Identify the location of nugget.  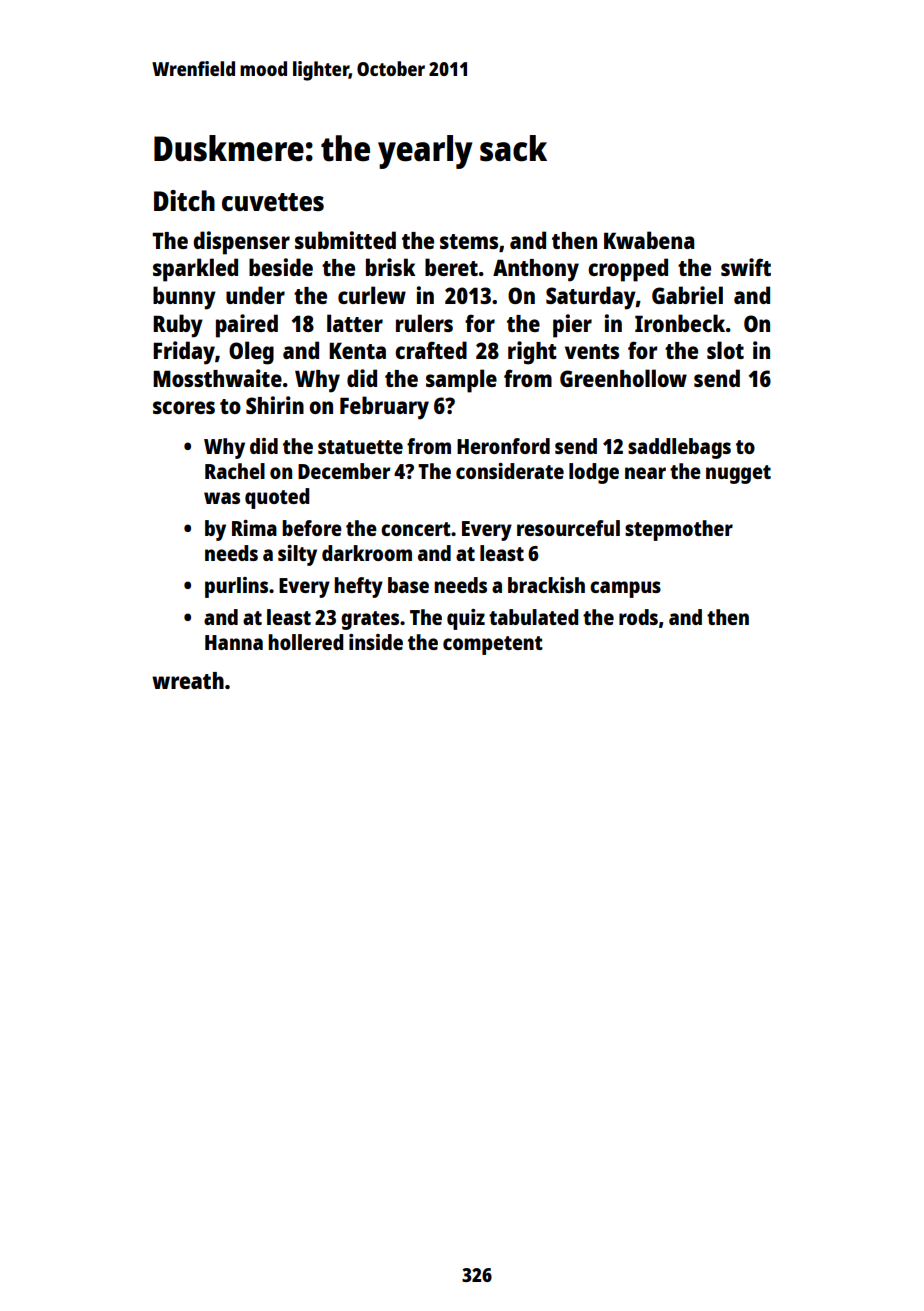
(738, 474).
